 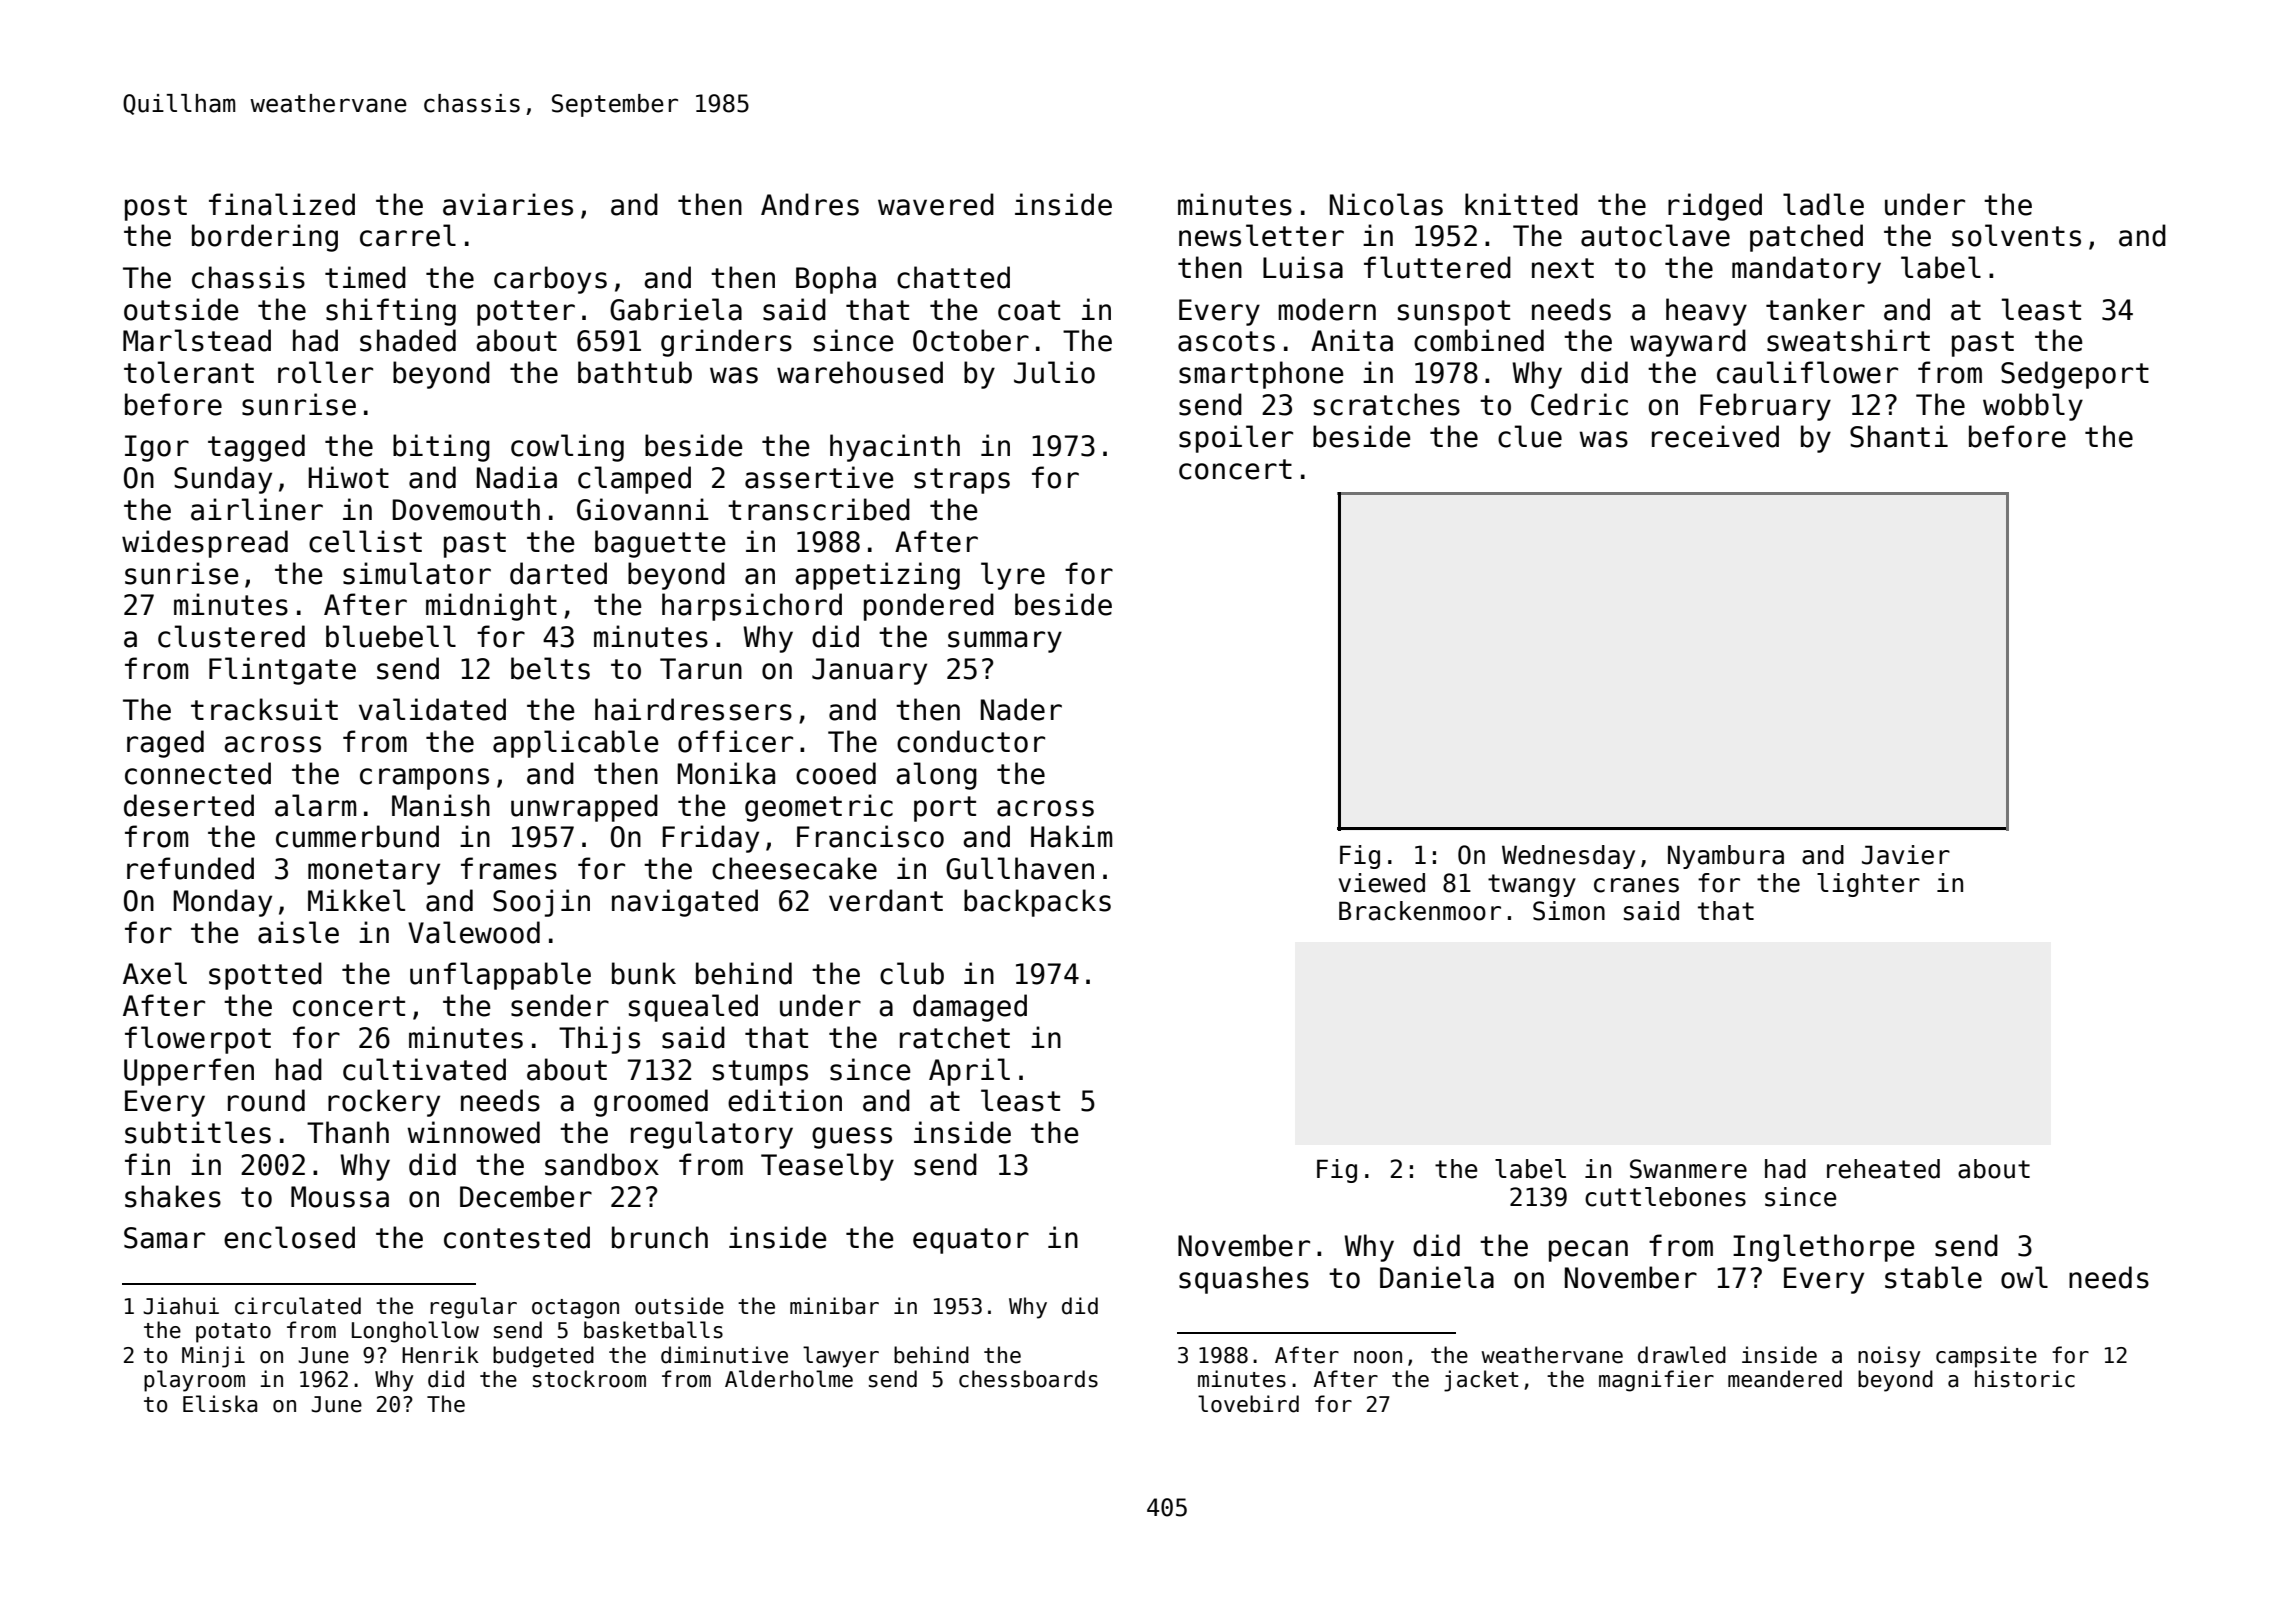 What do you see at coordinates (1823, 204) in the page?
I see `ladle` at bounding box center [1823, 204].
